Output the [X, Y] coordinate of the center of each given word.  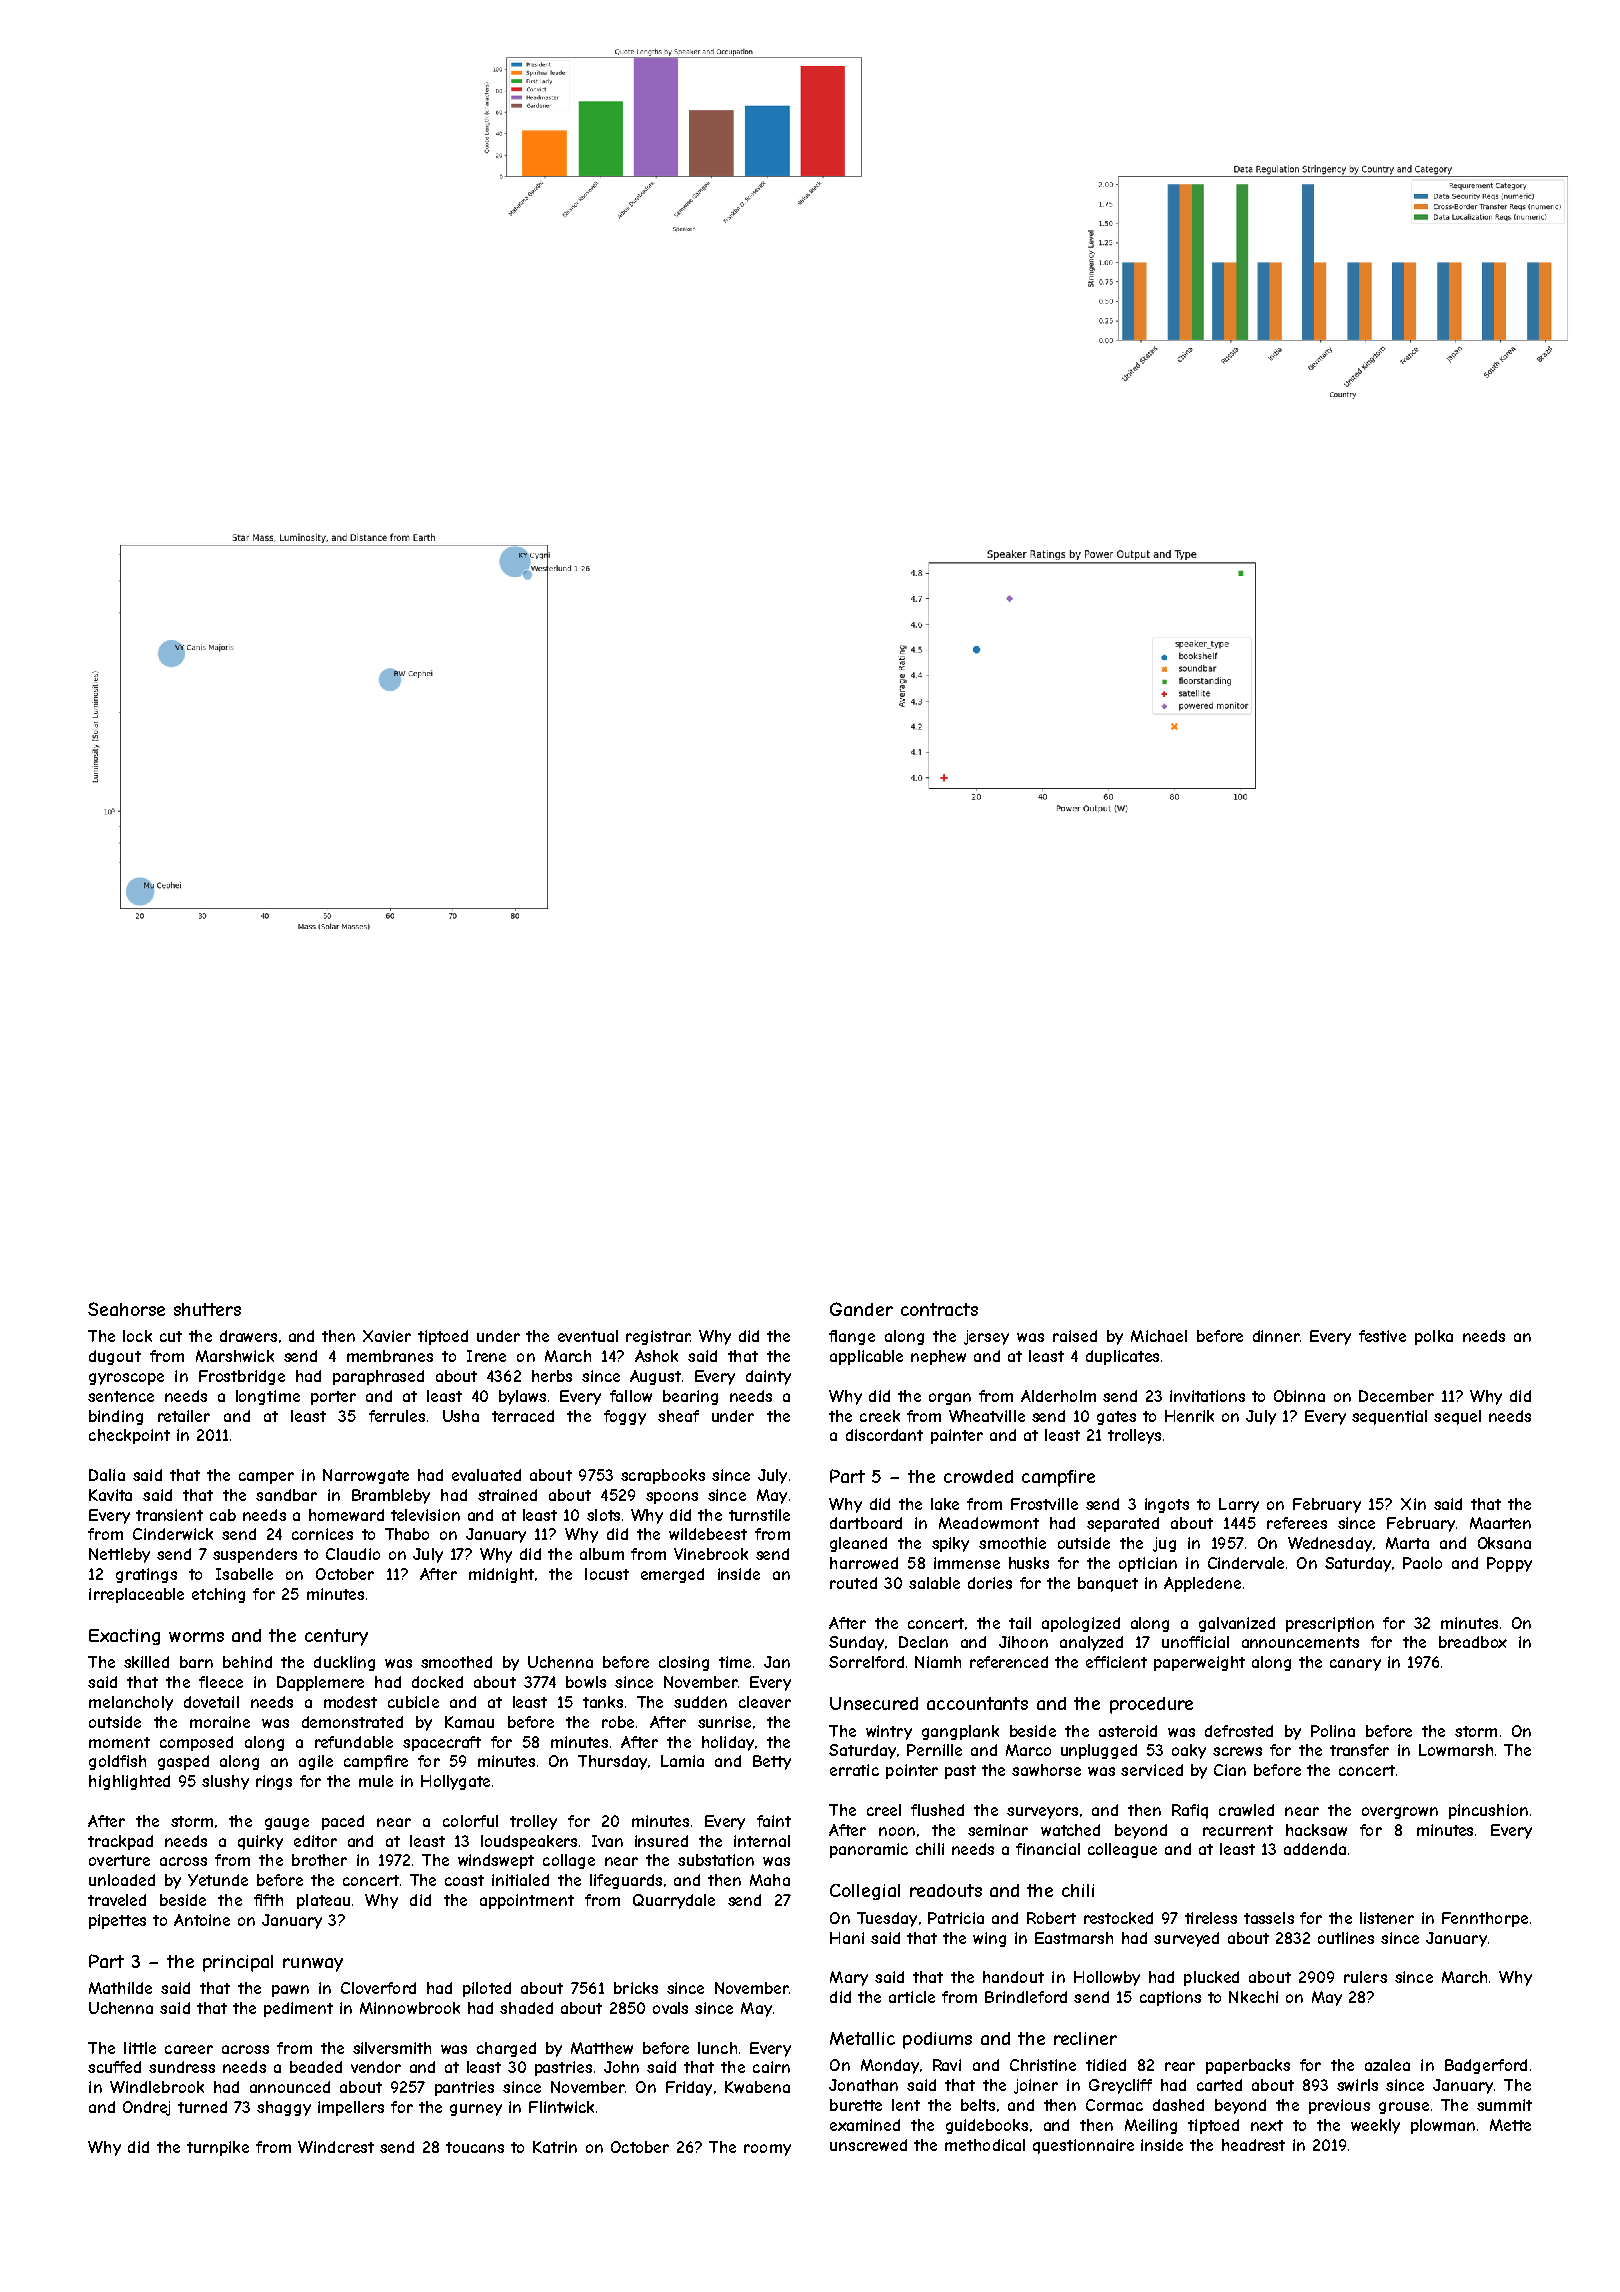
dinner [1276, 1336]
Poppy [1509, 1564]
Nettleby [119, 1555]
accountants [977, 1703]
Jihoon [1023, 1642]
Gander [861, 1309]
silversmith [392, 2048]
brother [319, 1860]
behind [247, 1662]
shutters [207, 1309]
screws [1237, 1751]
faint [774, 1821]
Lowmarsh [1456, 1750]
